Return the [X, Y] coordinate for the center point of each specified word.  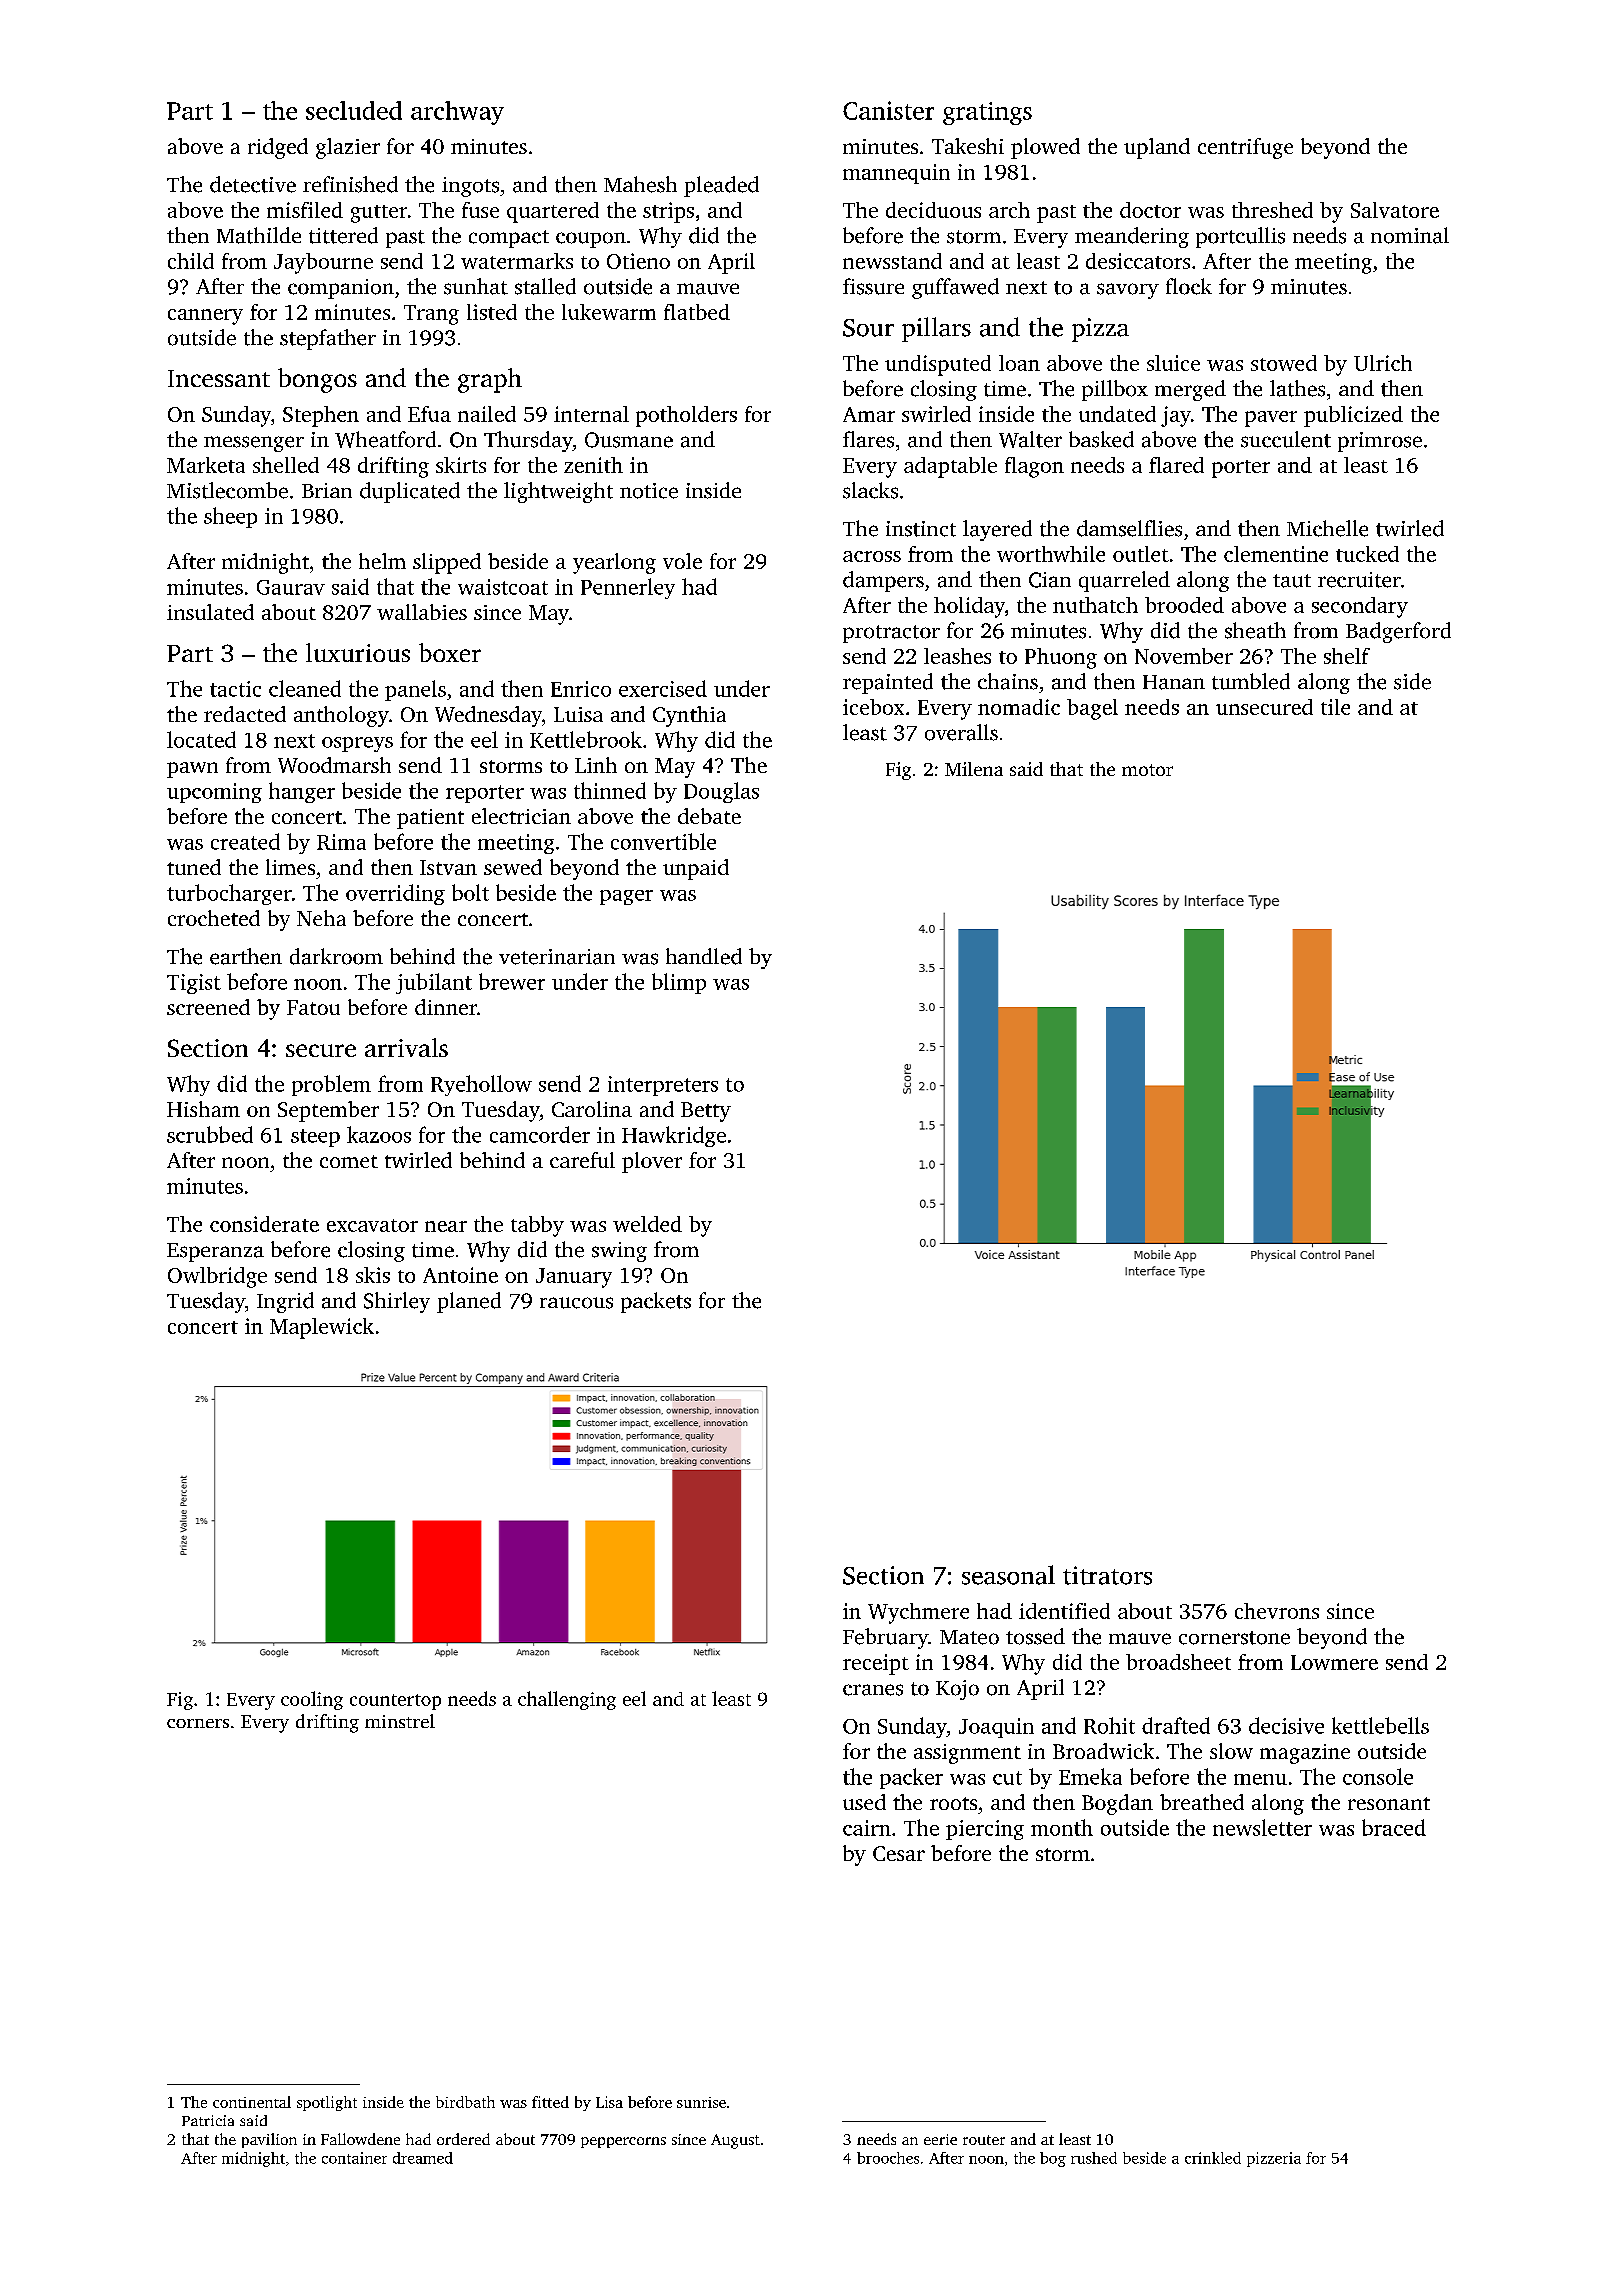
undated [1117, 414]
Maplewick [322, 1328]
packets [656, 1302]
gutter [379, 214]
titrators [1107, 1575]
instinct [921, 529]
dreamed [423, 2158]
